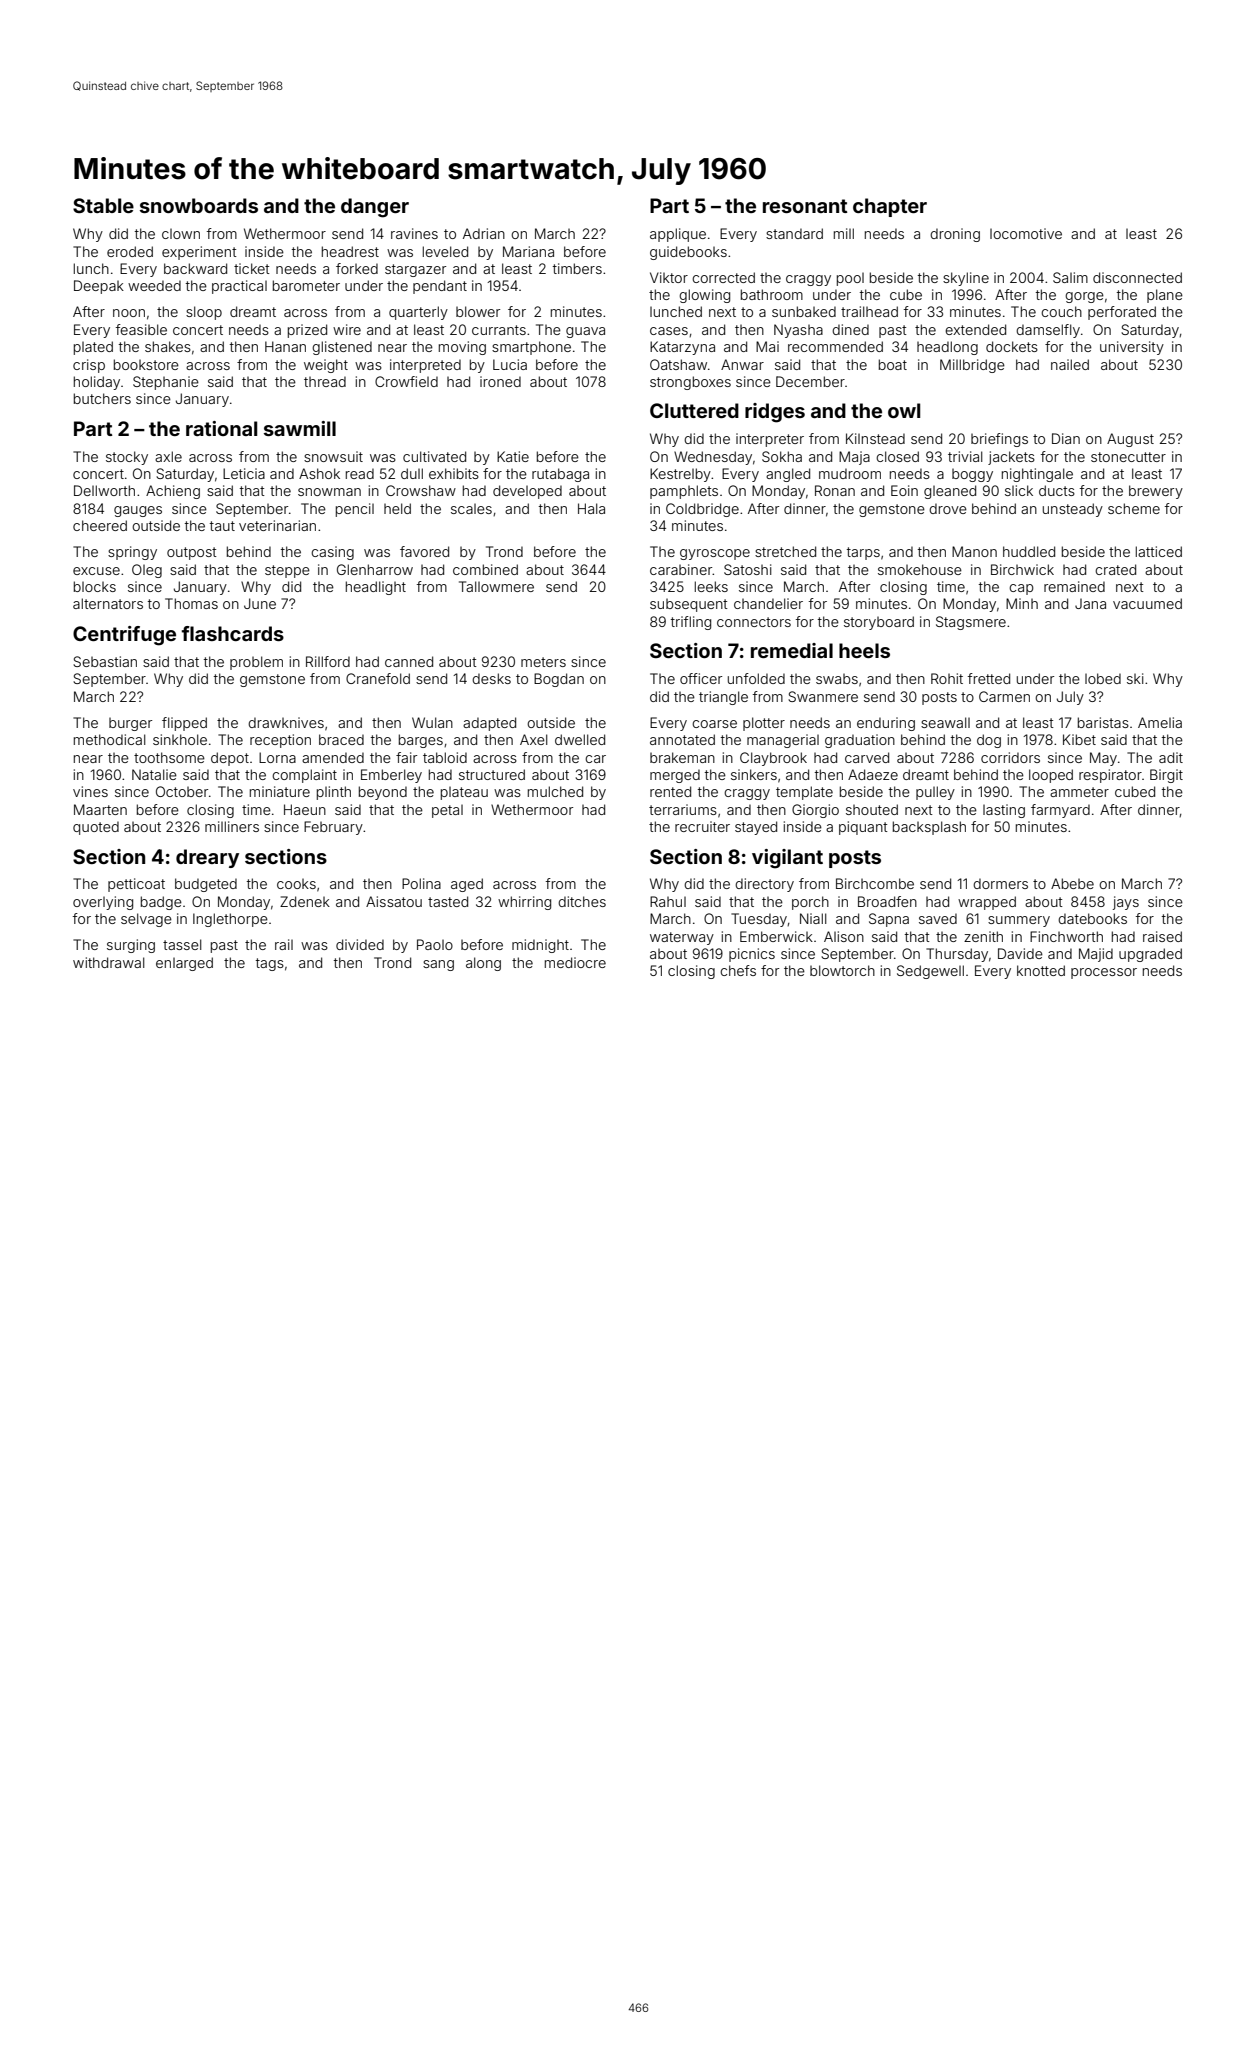  Describe the element at coordinates (131, 946) in the document. I see `surging` at that location.
